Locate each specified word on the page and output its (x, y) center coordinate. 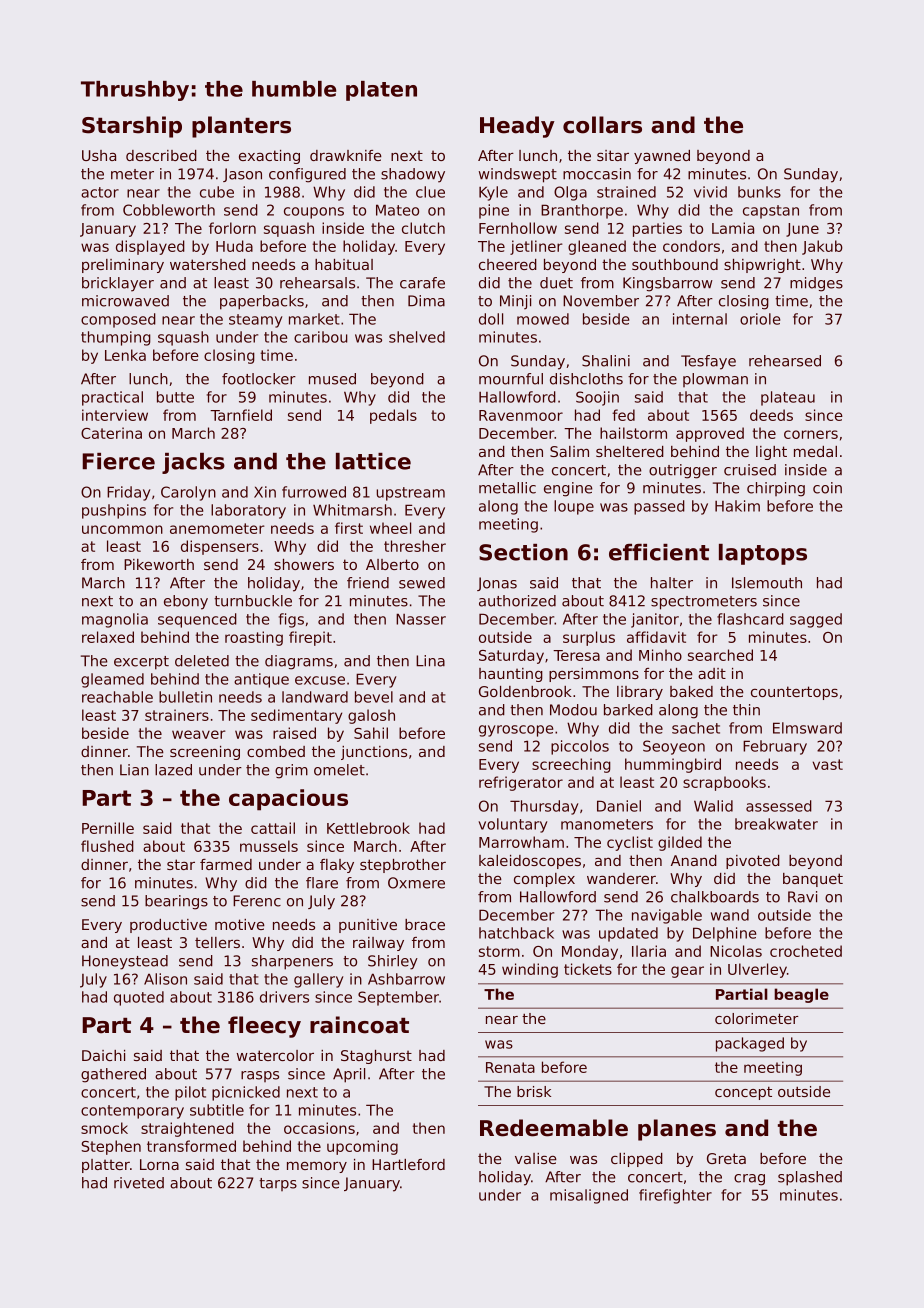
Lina (430, 661)
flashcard (750, 619)
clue (430, 192)
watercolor (275, 1055)
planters (241, 127)
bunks (759, 192)
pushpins (114, 511)
